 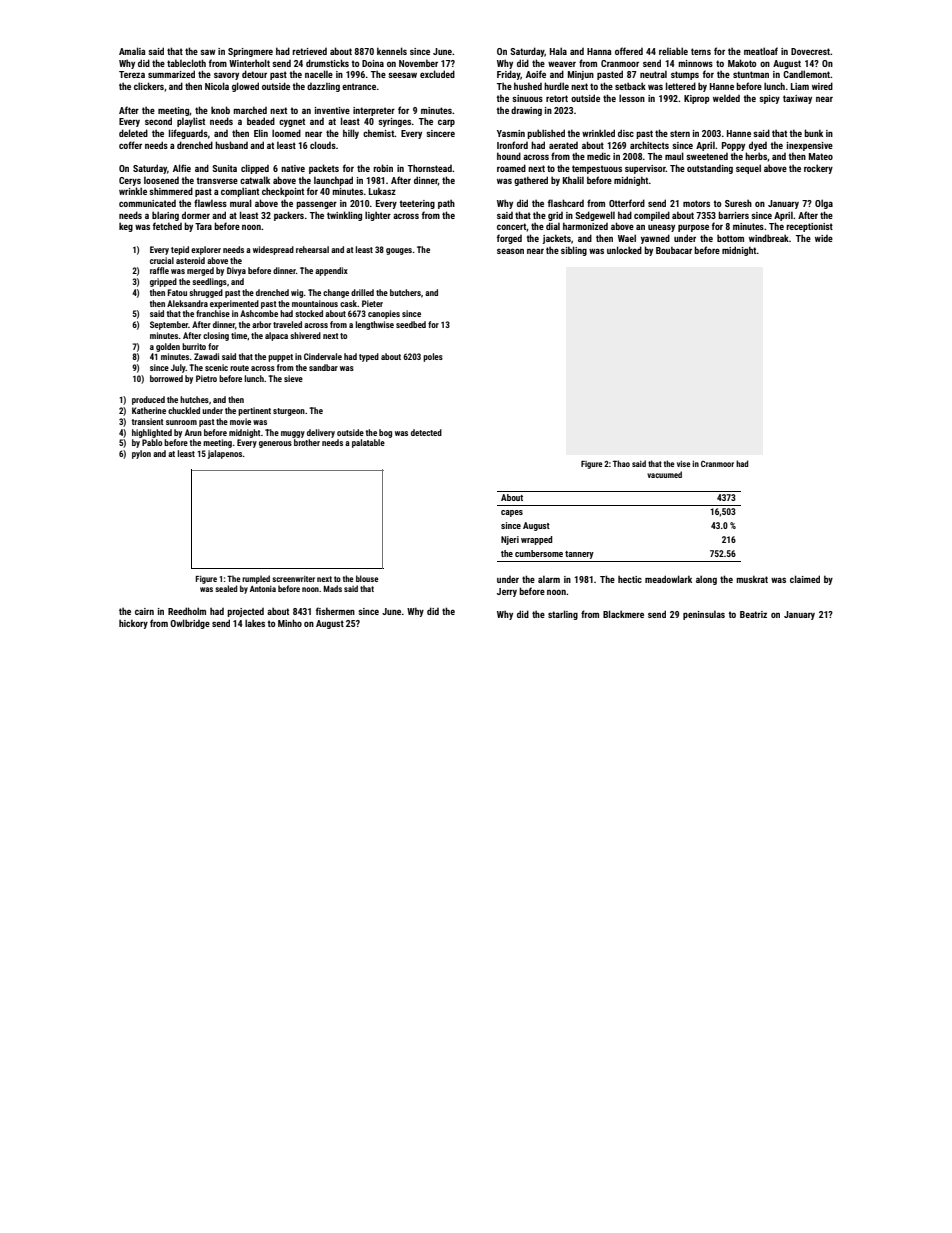 What do you see at coordinates (168, 347) in the screenshot?
I see `golden` at bounding box center [168, 347].
